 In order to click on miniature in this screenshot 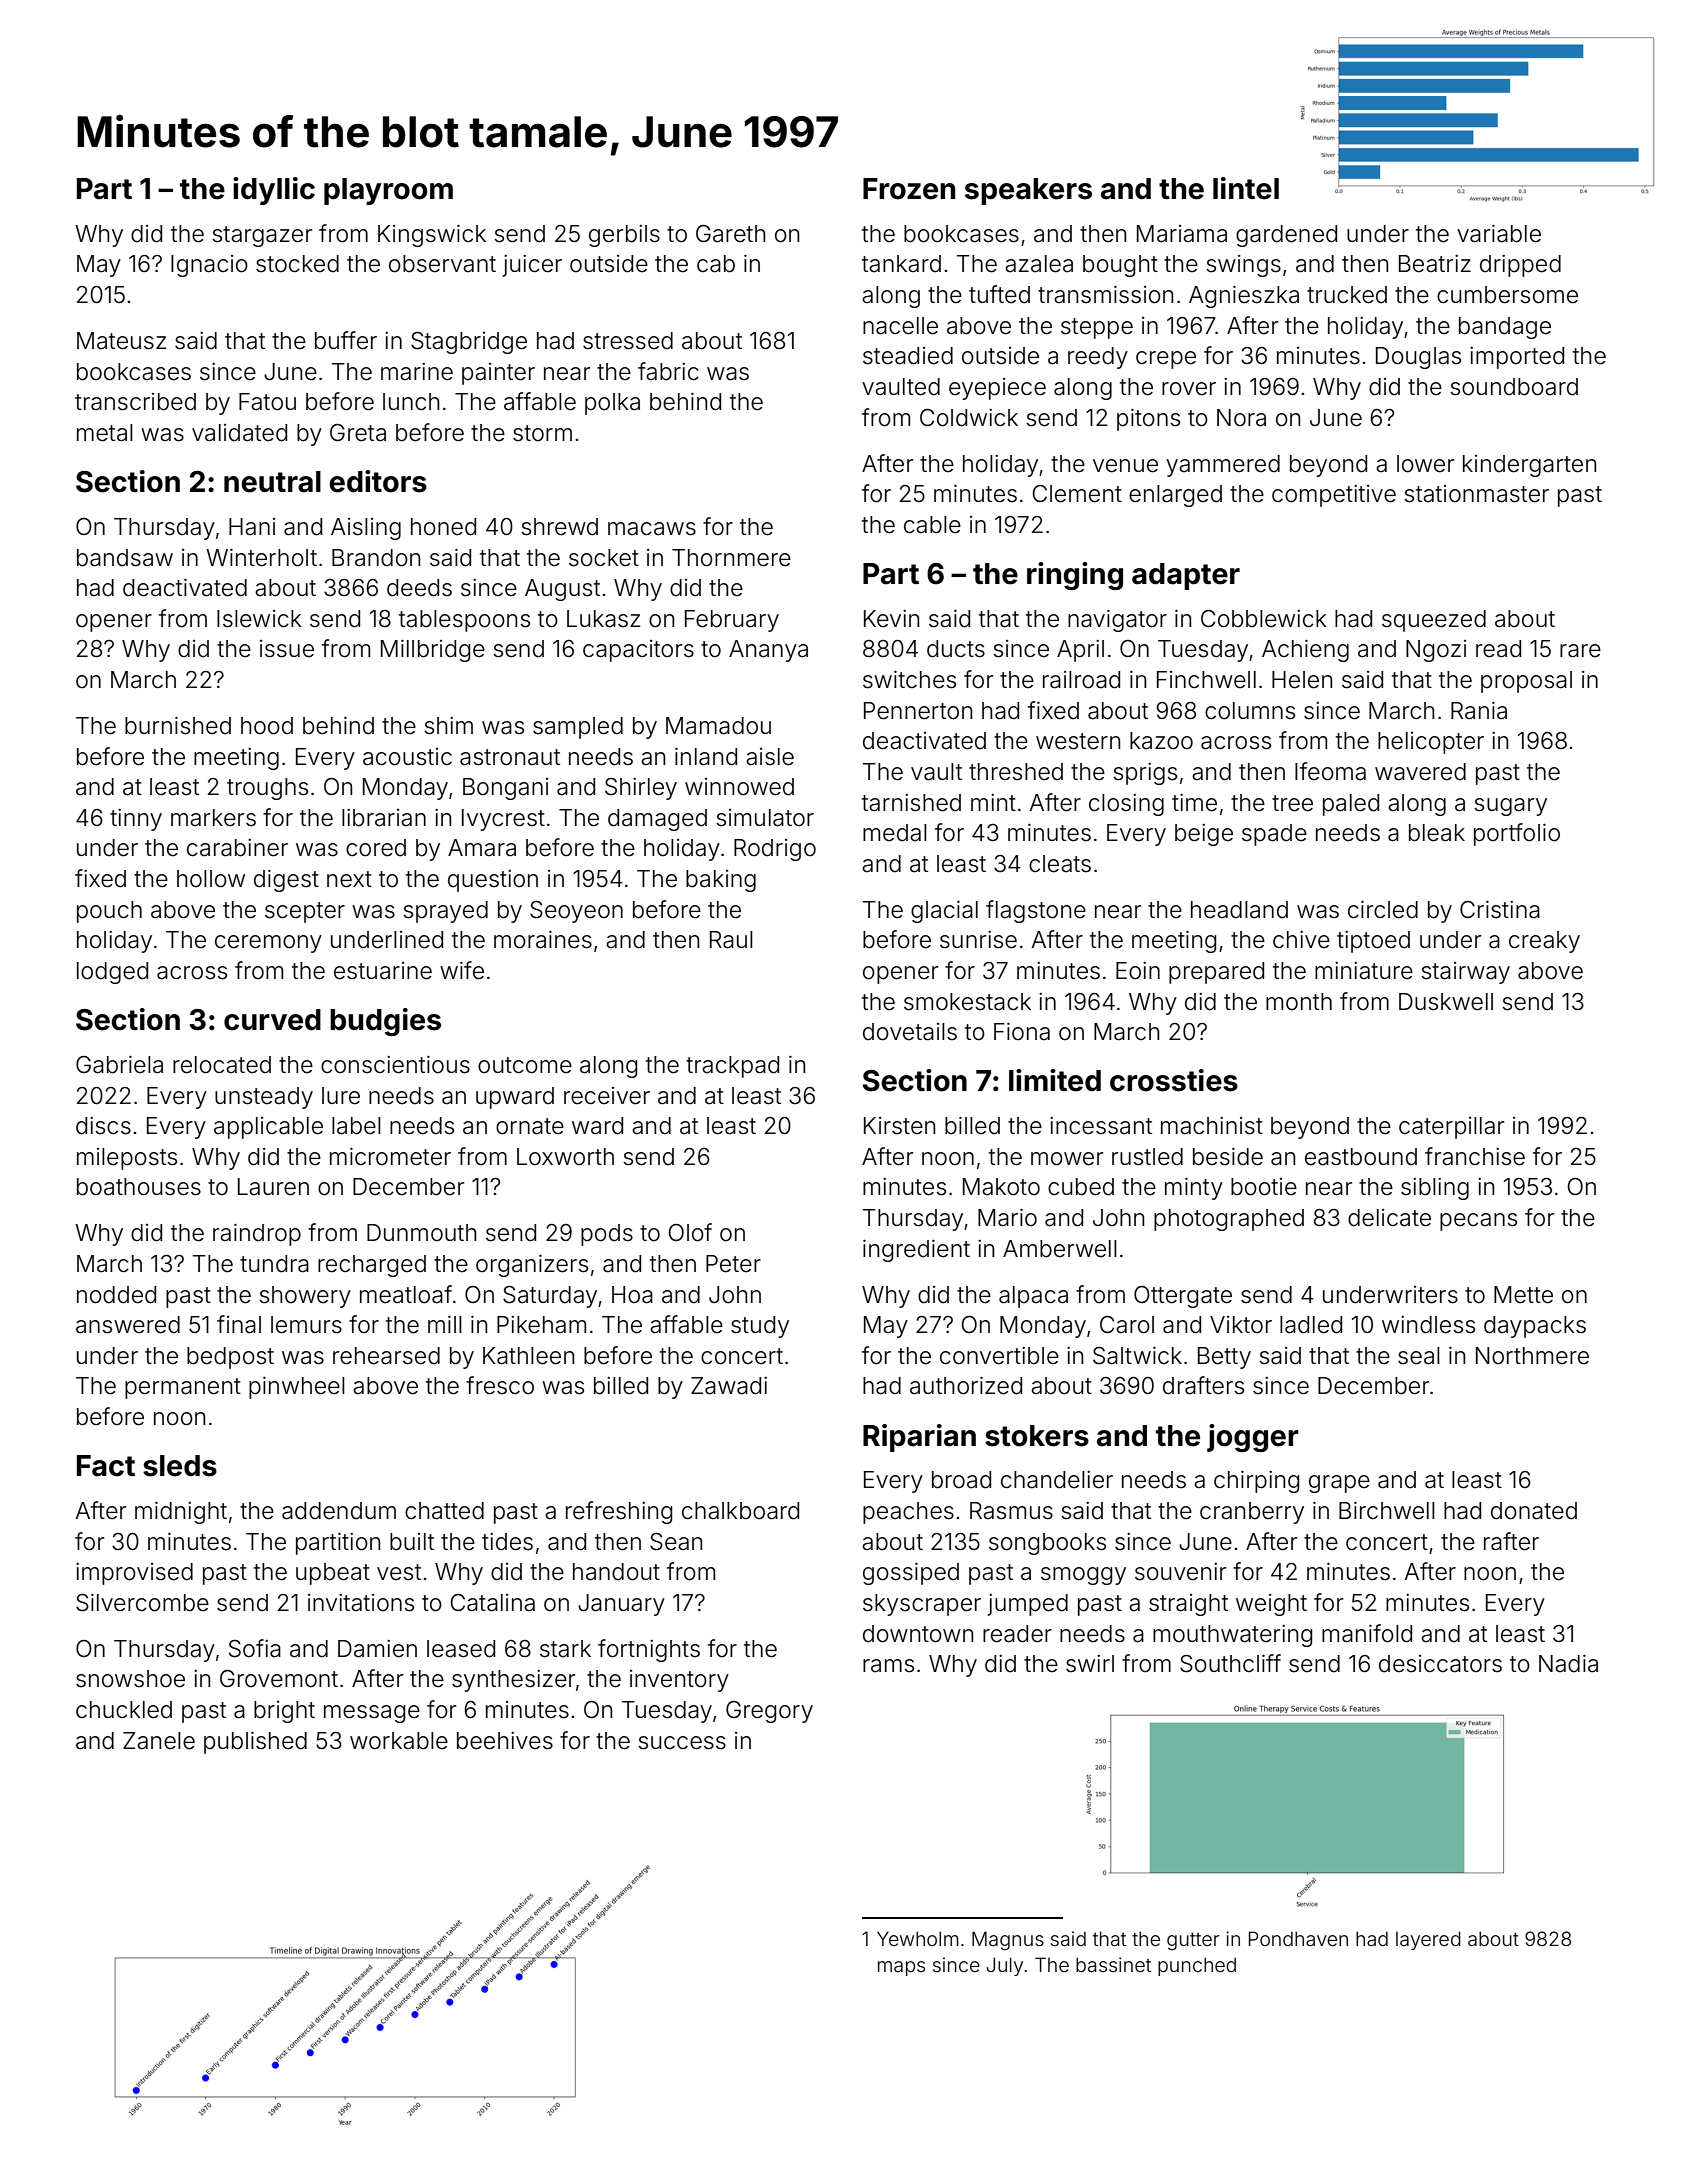, I will do `click(1364, 971)`.
